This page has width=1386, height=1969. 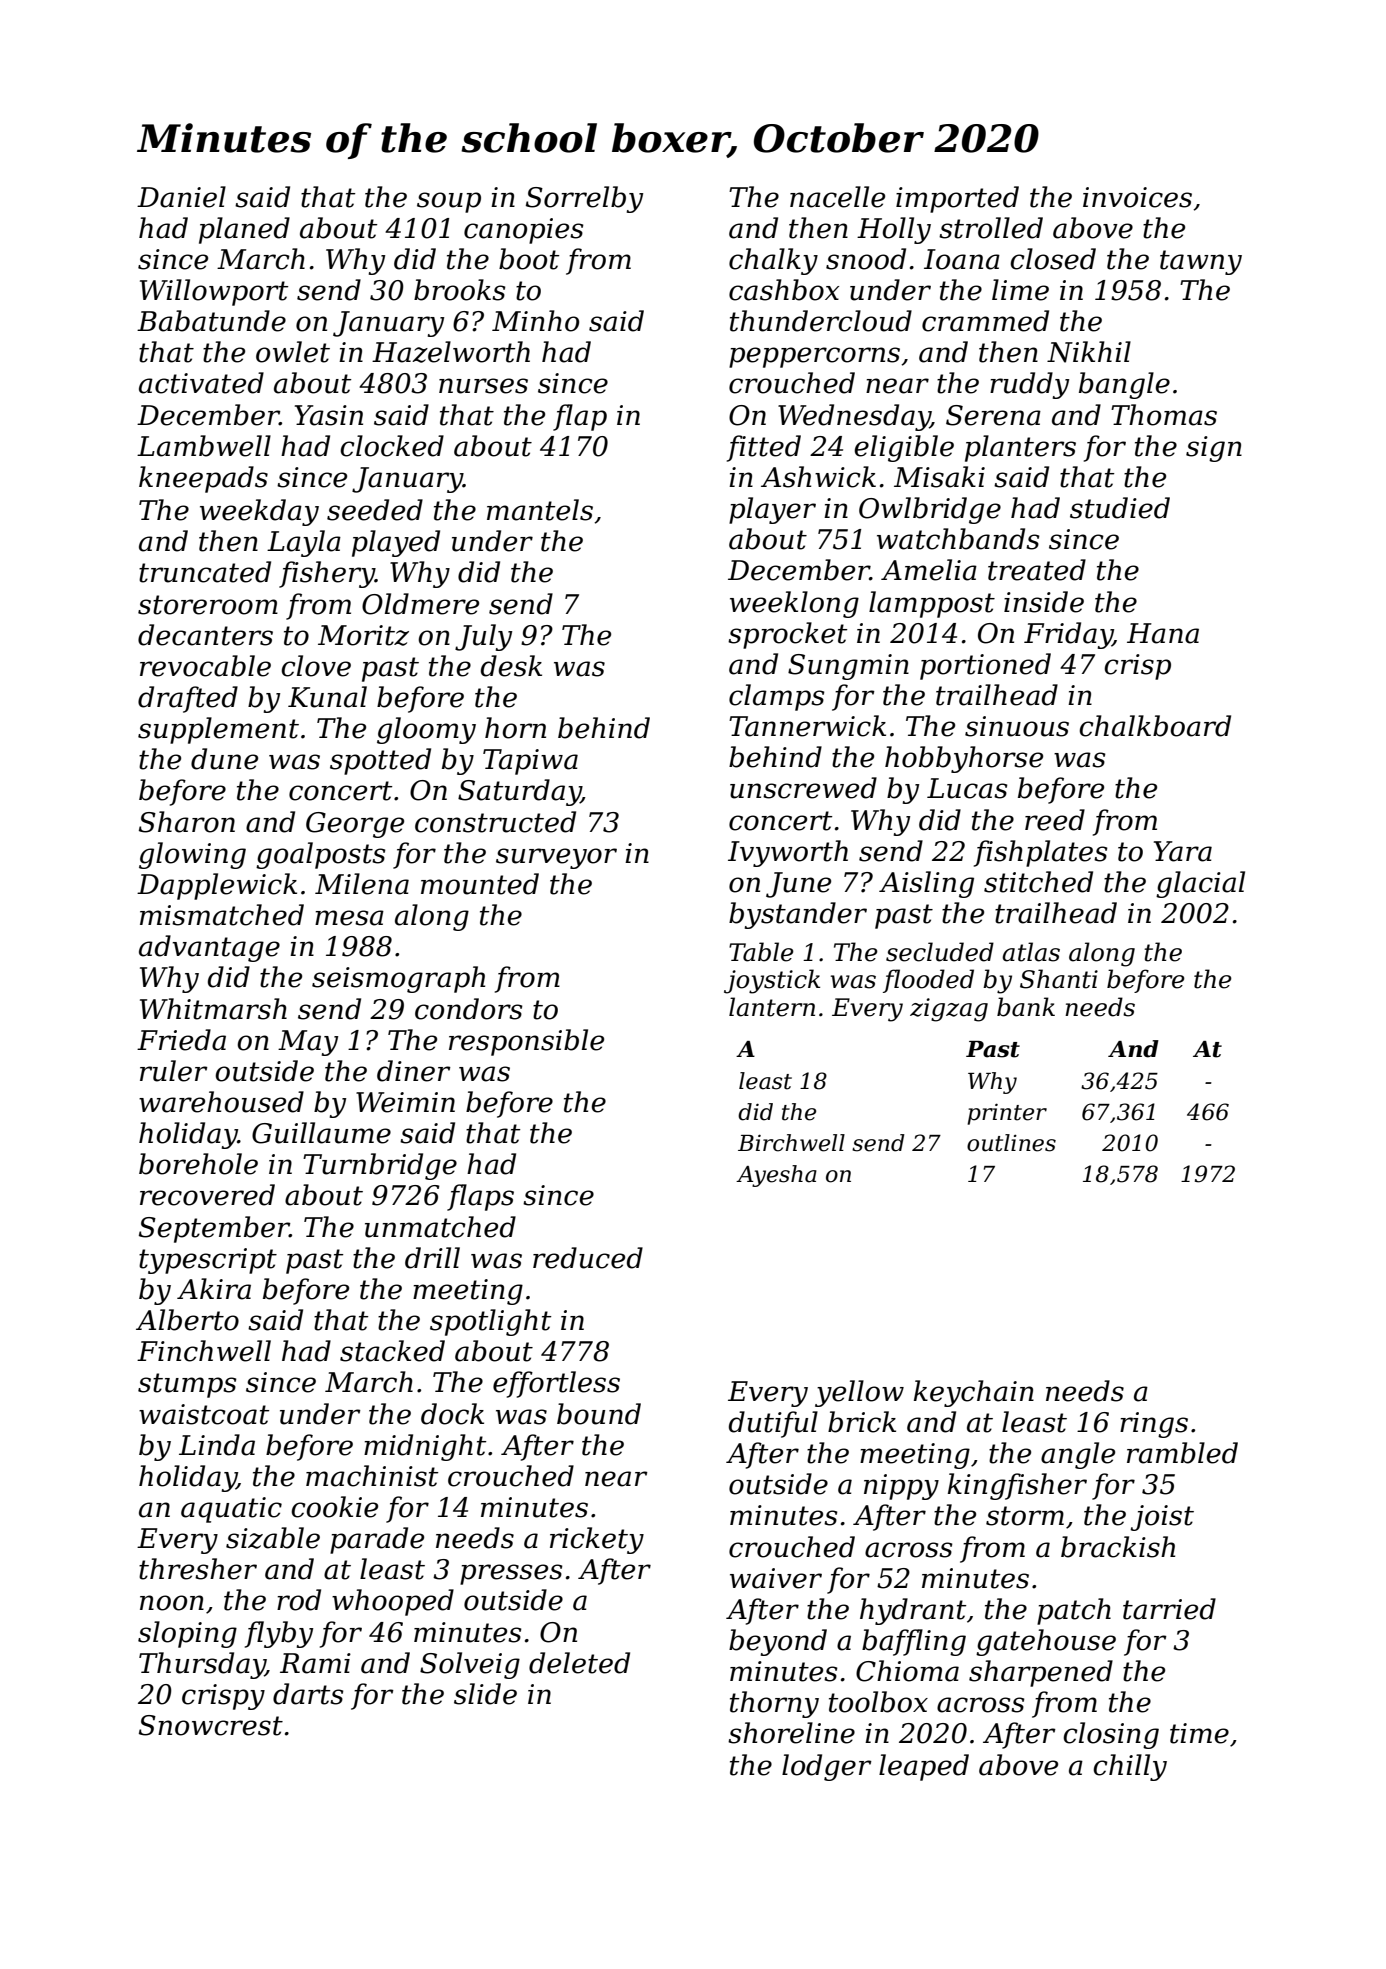 I want to click on Sorrelby, so click(x=584, y=199).
